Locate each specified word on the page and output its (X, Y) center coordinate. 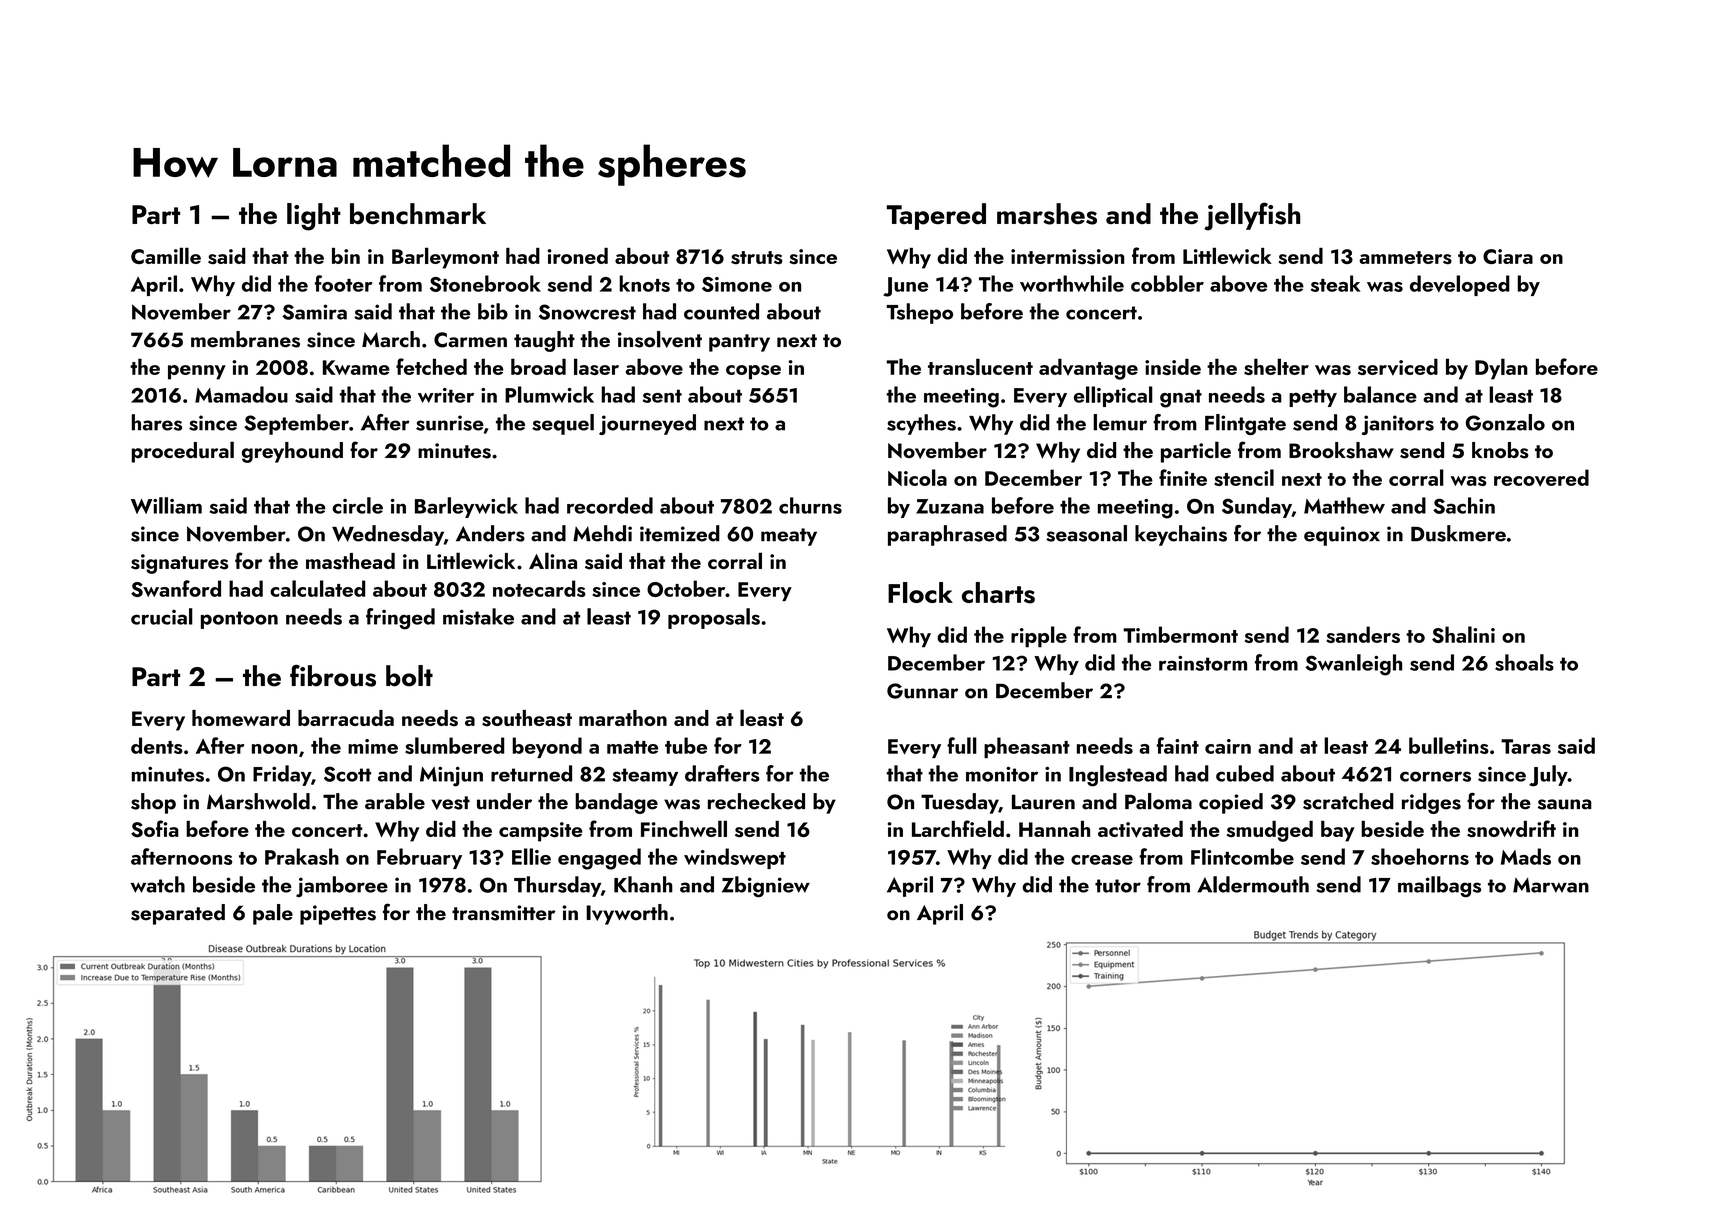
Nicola (917, 477)
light (314, 217)
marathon (623, 718)
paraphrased (947, 535)
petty (1313, 398)
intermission (1067, 256)
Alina (553, 560)
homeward (241, 718)
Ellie (531, 856)
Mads (1526, 856)
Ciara (1508, 256)
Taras (1526, 746)
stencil (1244, 477)
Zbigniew (766, 886)
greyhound (292, 452)
